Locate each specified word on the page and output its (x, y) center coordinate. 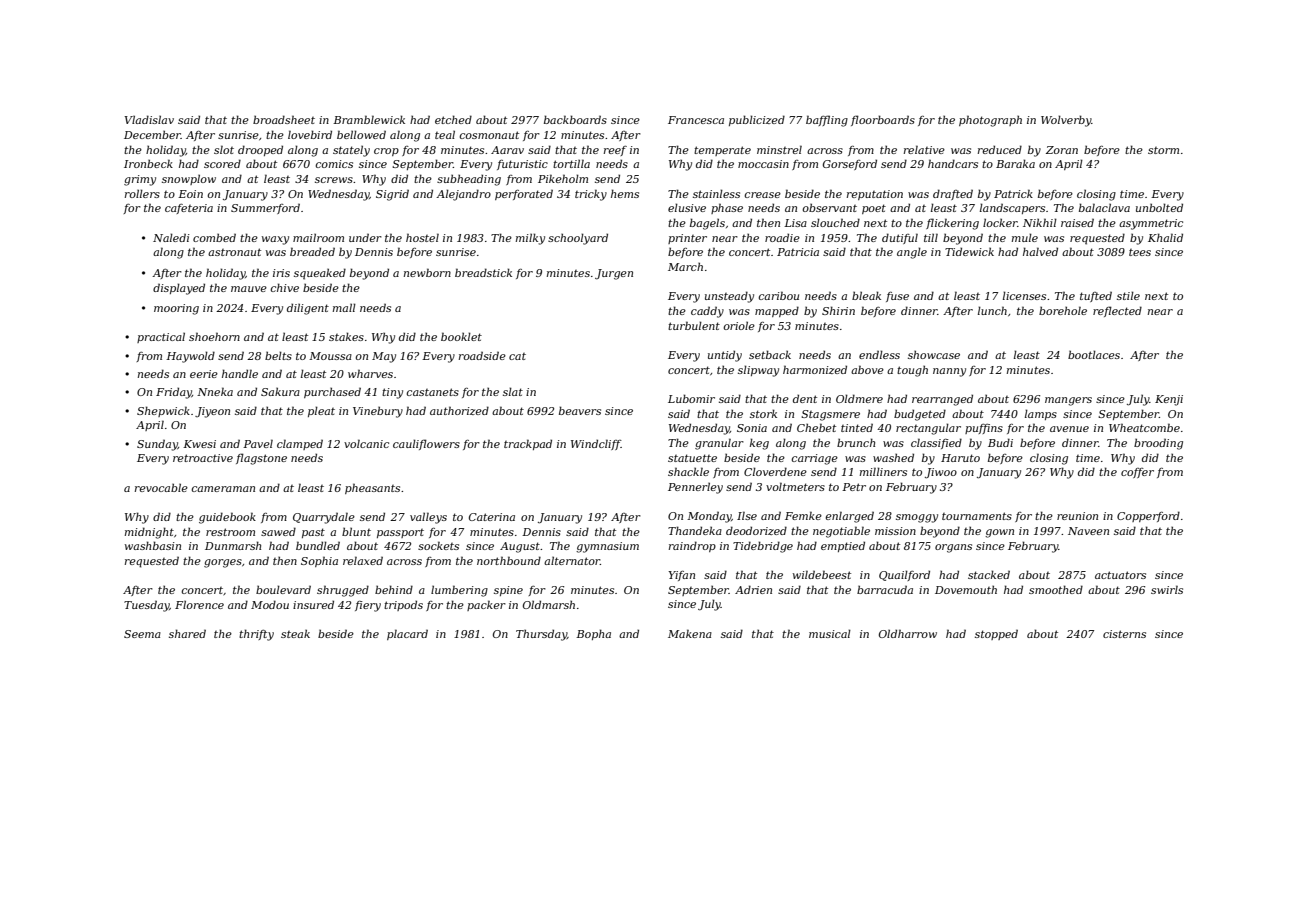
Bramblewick (369, 119)
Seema (142, 634)
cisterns (1124, 634)
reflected (1117, 311)
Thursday (541, 635)
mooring (176, 309)
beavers (580, 410)
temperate (722, 151)
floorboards (883, 120)
